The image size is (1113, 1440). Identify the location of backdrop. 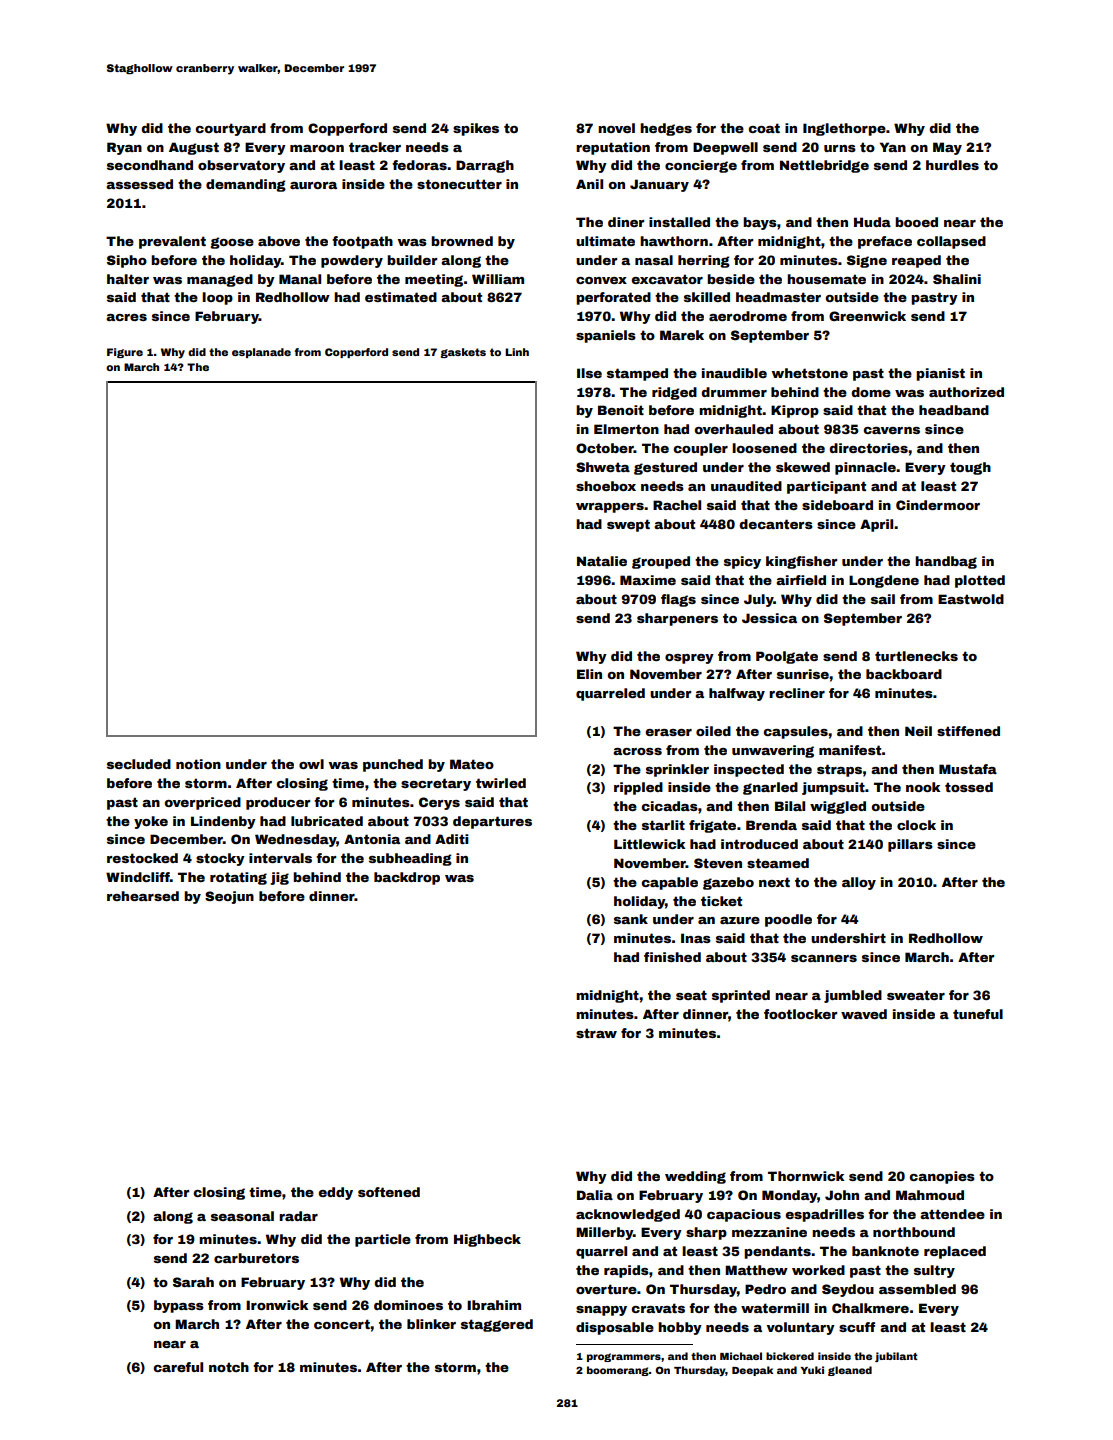
(407, 878).
